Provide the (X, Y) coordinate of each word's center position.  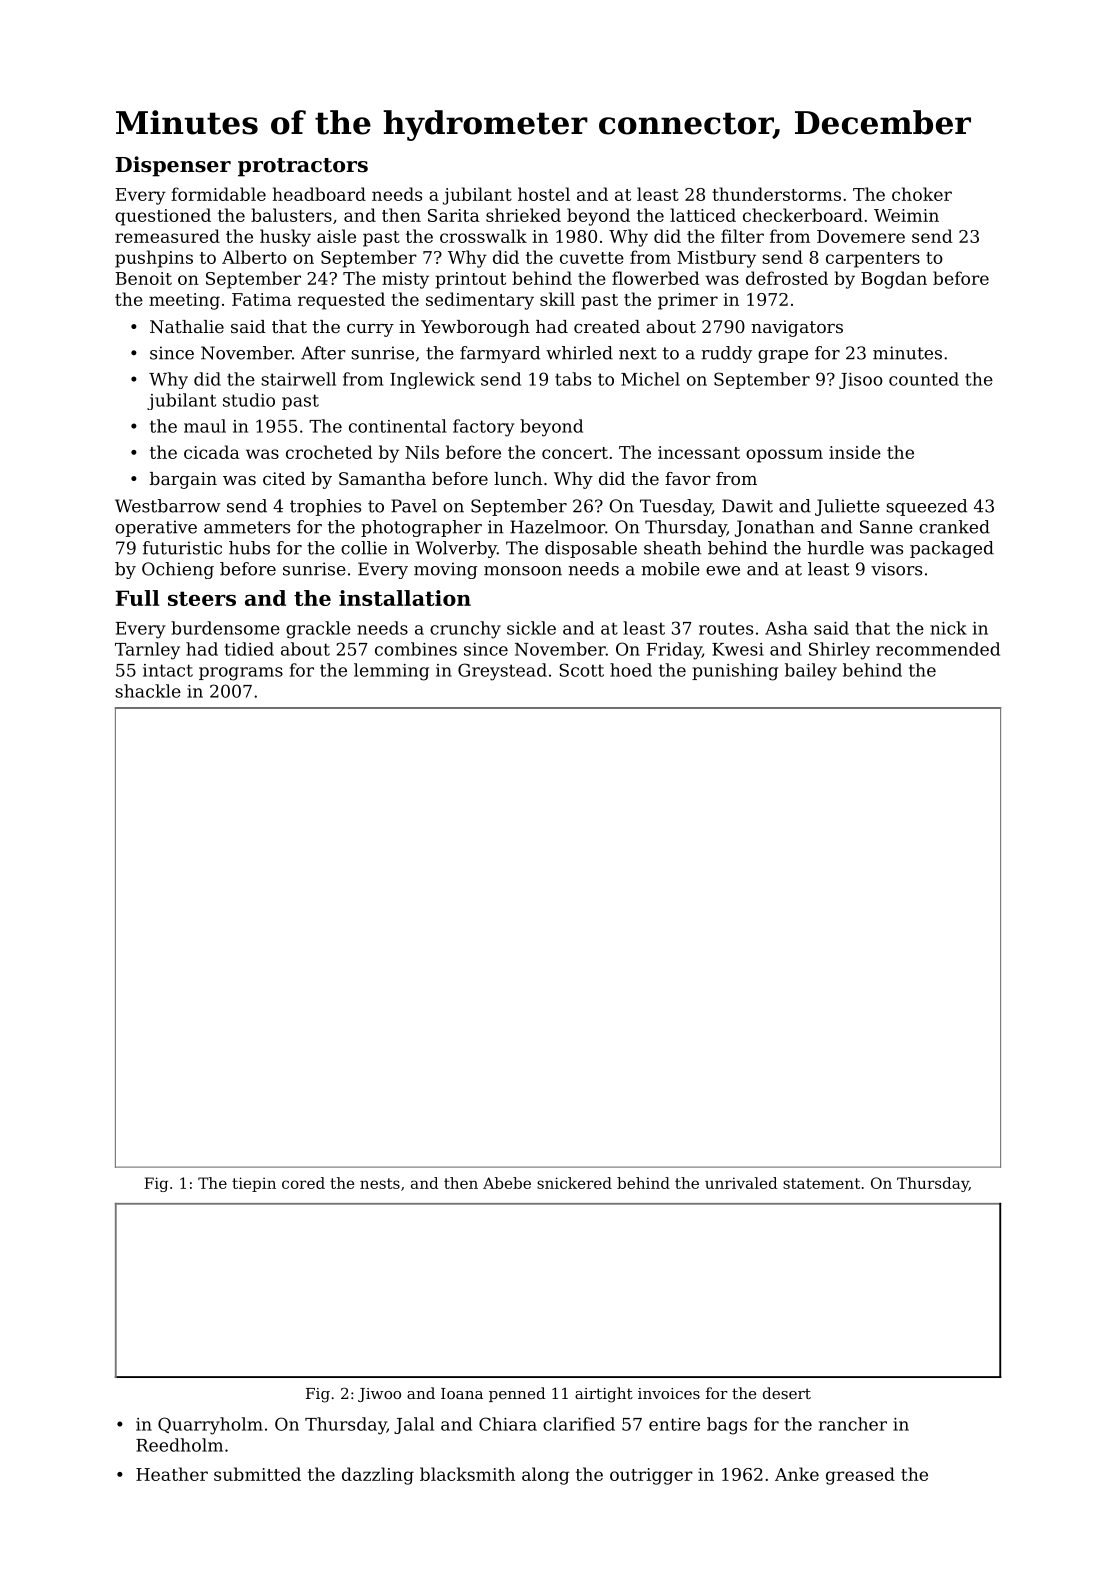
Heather (172, 1474)
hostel (544, 194)
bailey (811, 672)
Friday (674, 651)
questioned (163, 217)
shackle (148, 691)
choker (922, 194)
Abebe (507, 1183)
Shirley (839, 651)
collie (364, 548)
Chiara (508, 1424)
